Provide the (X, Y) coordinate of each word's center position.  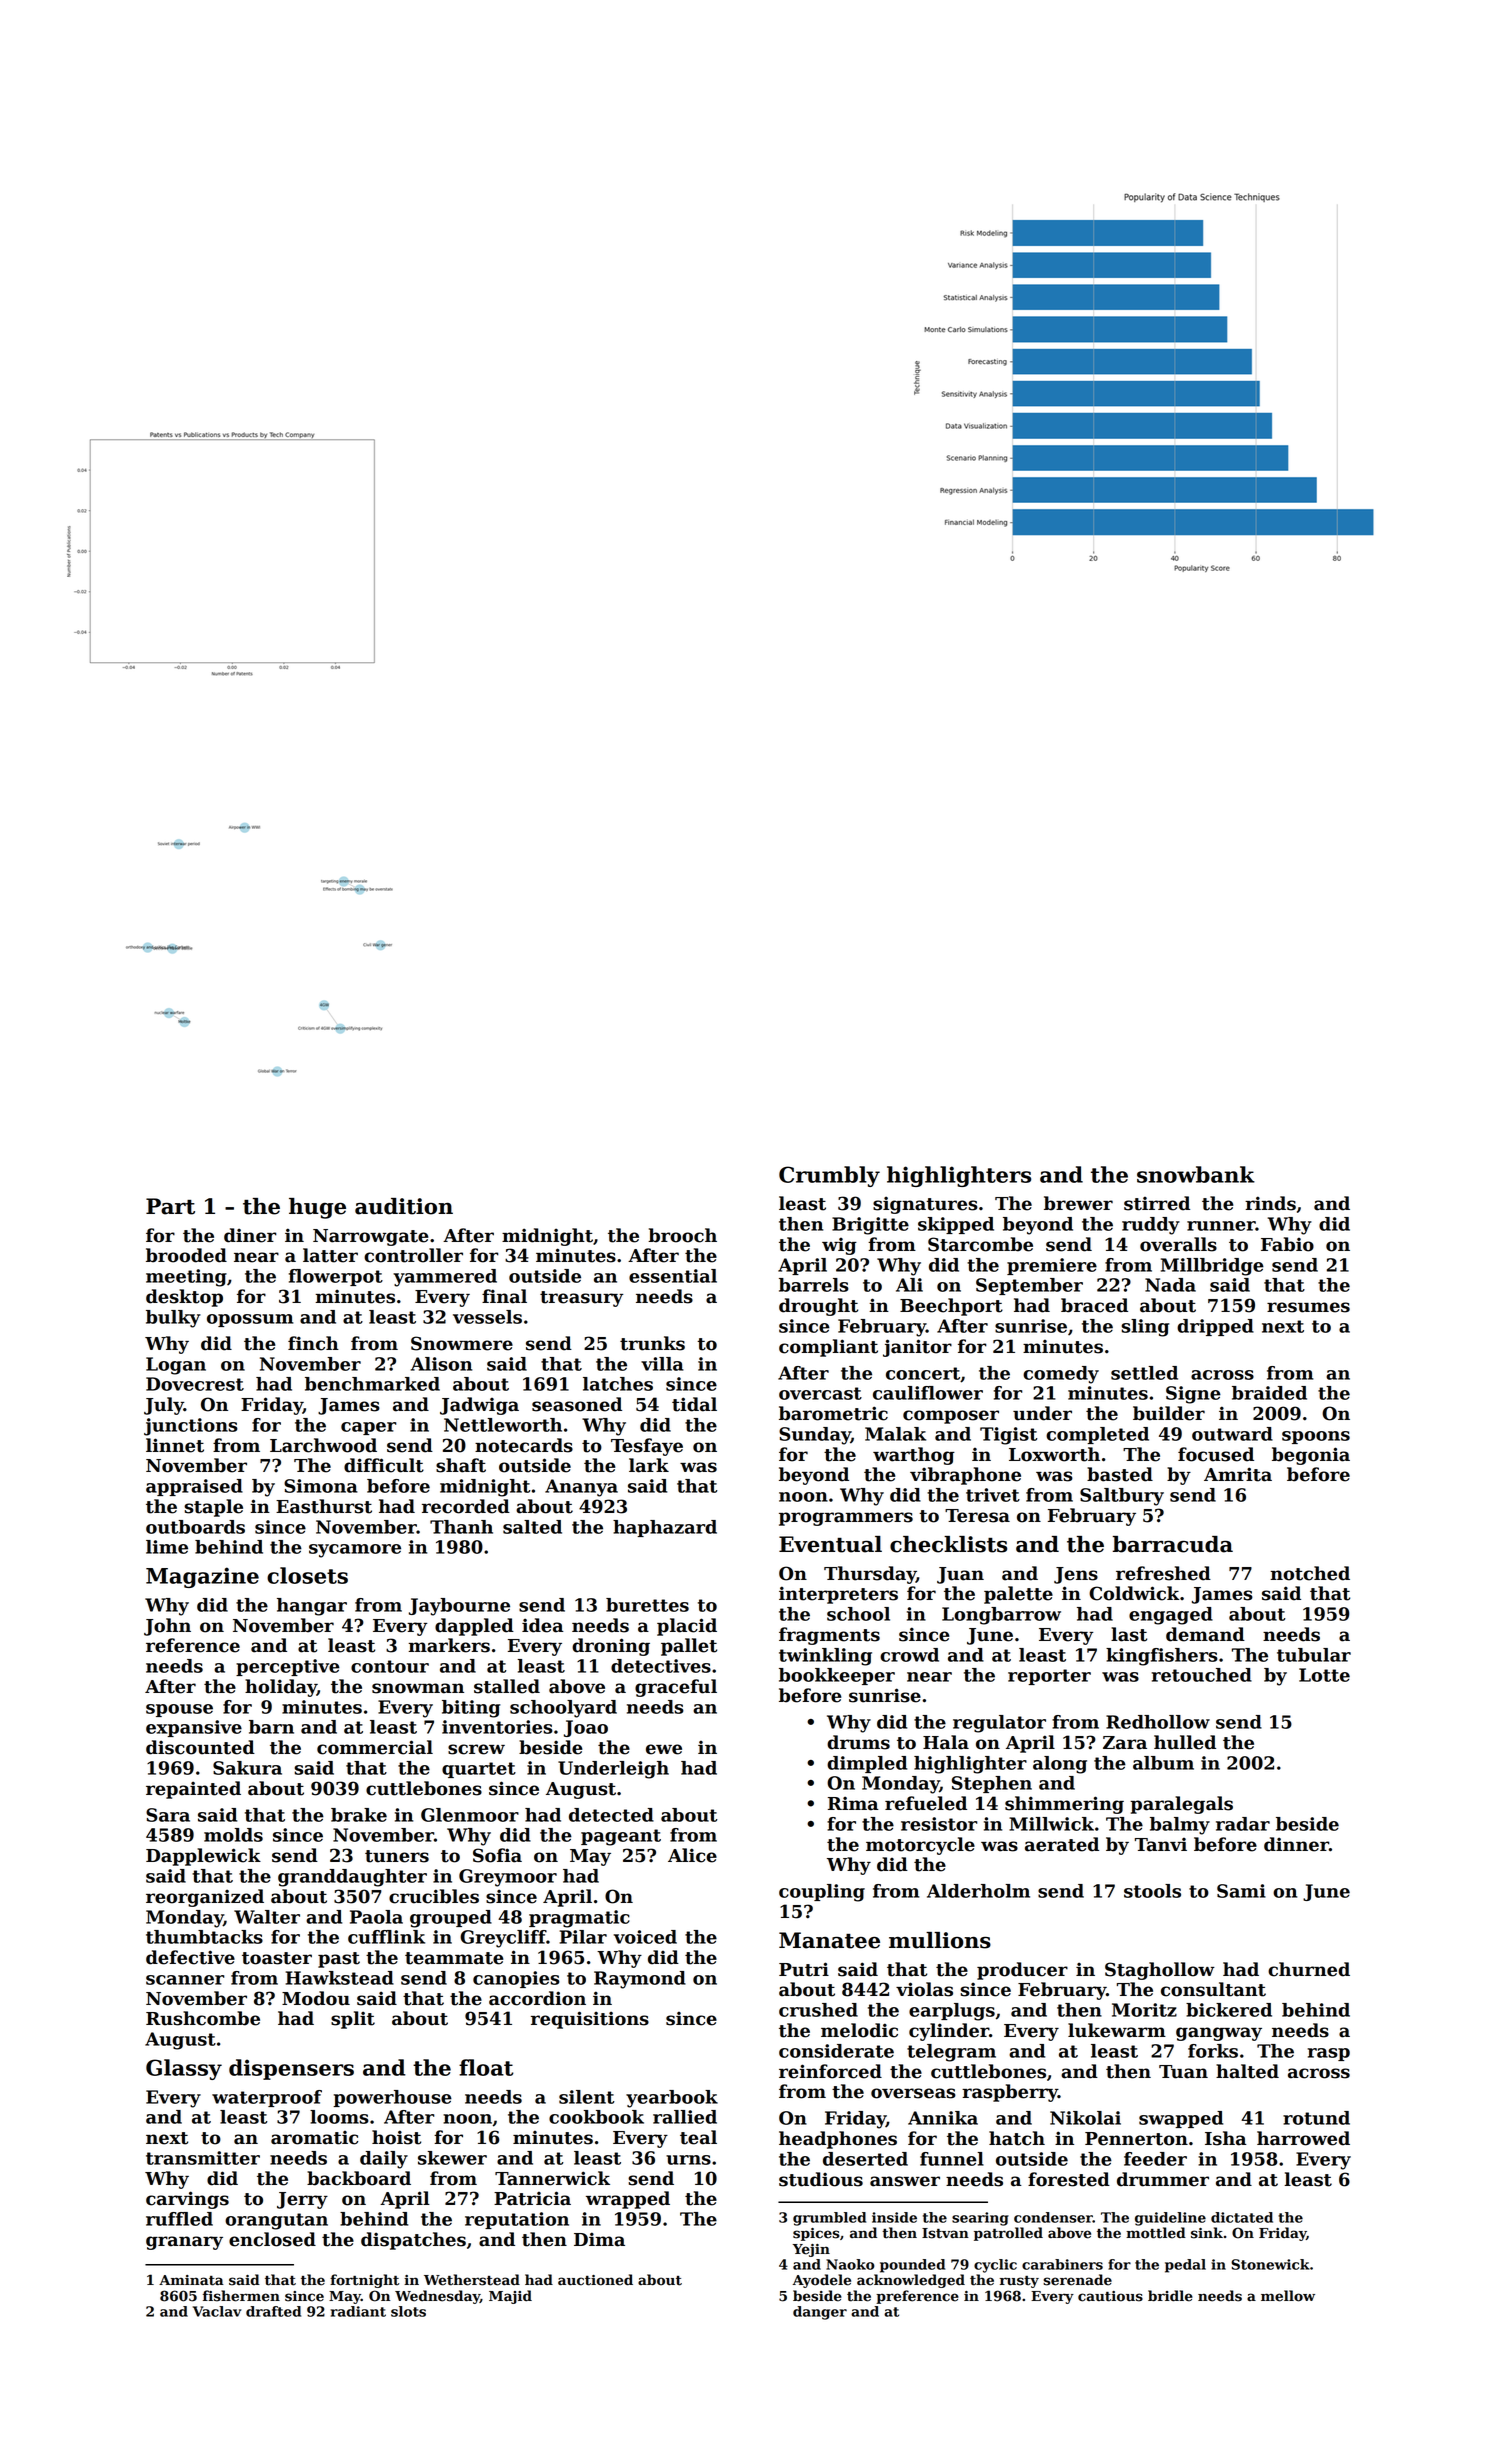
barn (271, 1727)
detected (611, 1815)
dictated (1242, 2217)
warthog (914, 1456)
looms (339, 2117)
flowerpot (336, 1277)
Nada (1170, 1285)
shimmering (1064, 1805)
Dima (599, 2239)
